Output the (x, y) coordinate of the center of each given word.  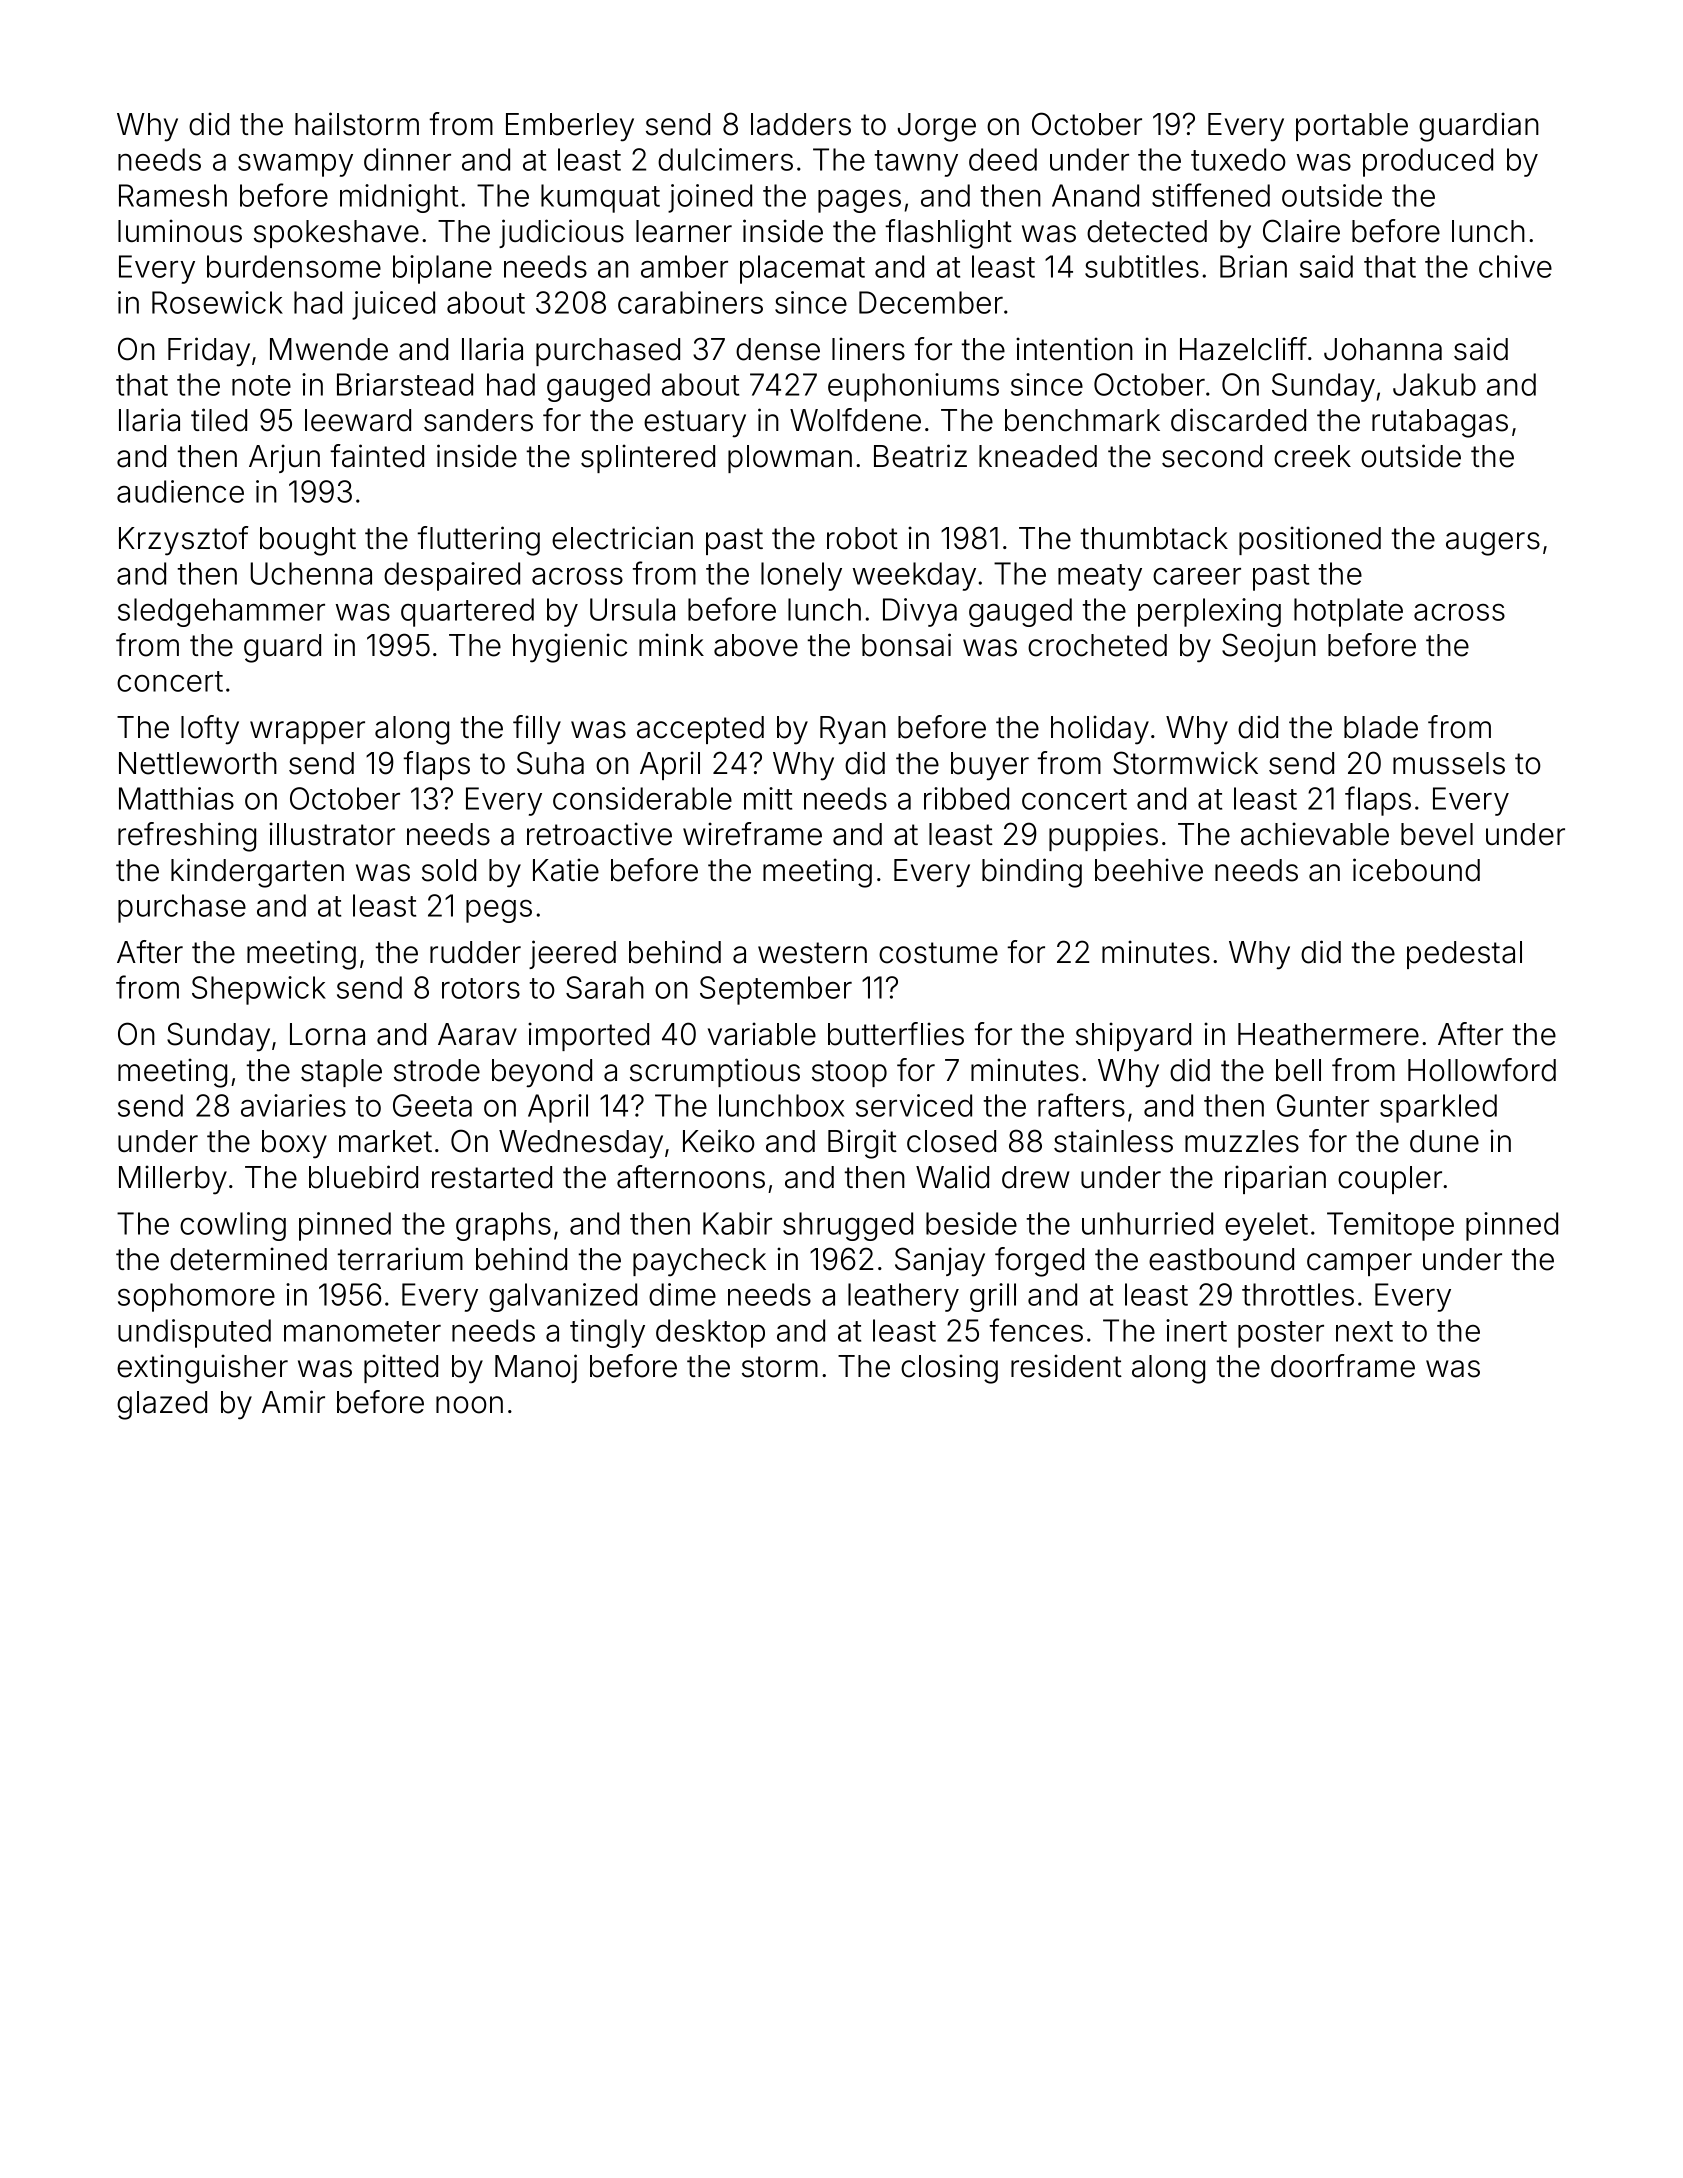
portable (1352, 127)
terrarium (400, 1259)
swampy (295, 165)
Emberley (570, 127)
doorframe (1343, 1366)
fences (1036, 1330)
